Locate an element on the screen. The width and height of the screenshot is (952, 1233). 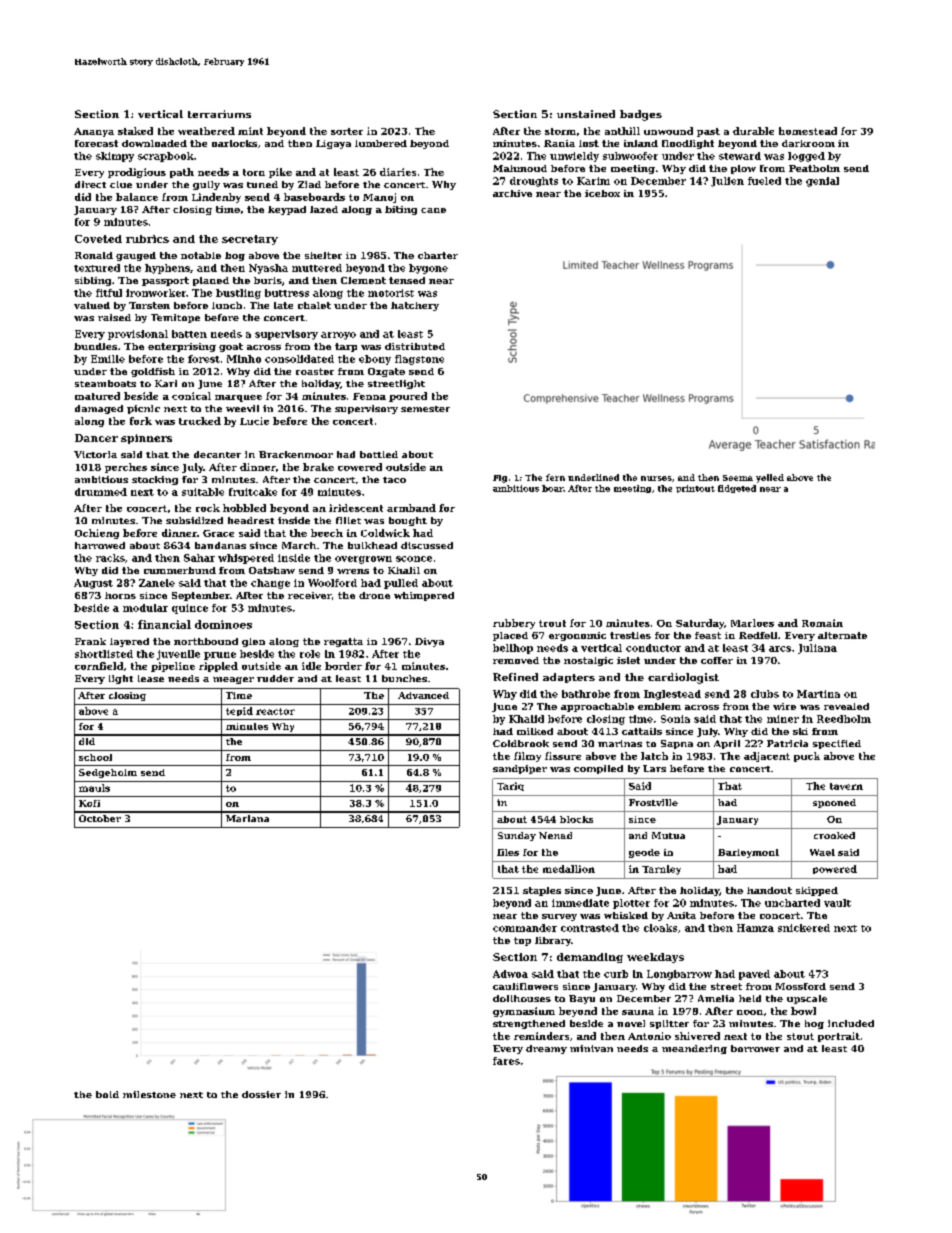
homestead is located at coordinates (808, 131).
